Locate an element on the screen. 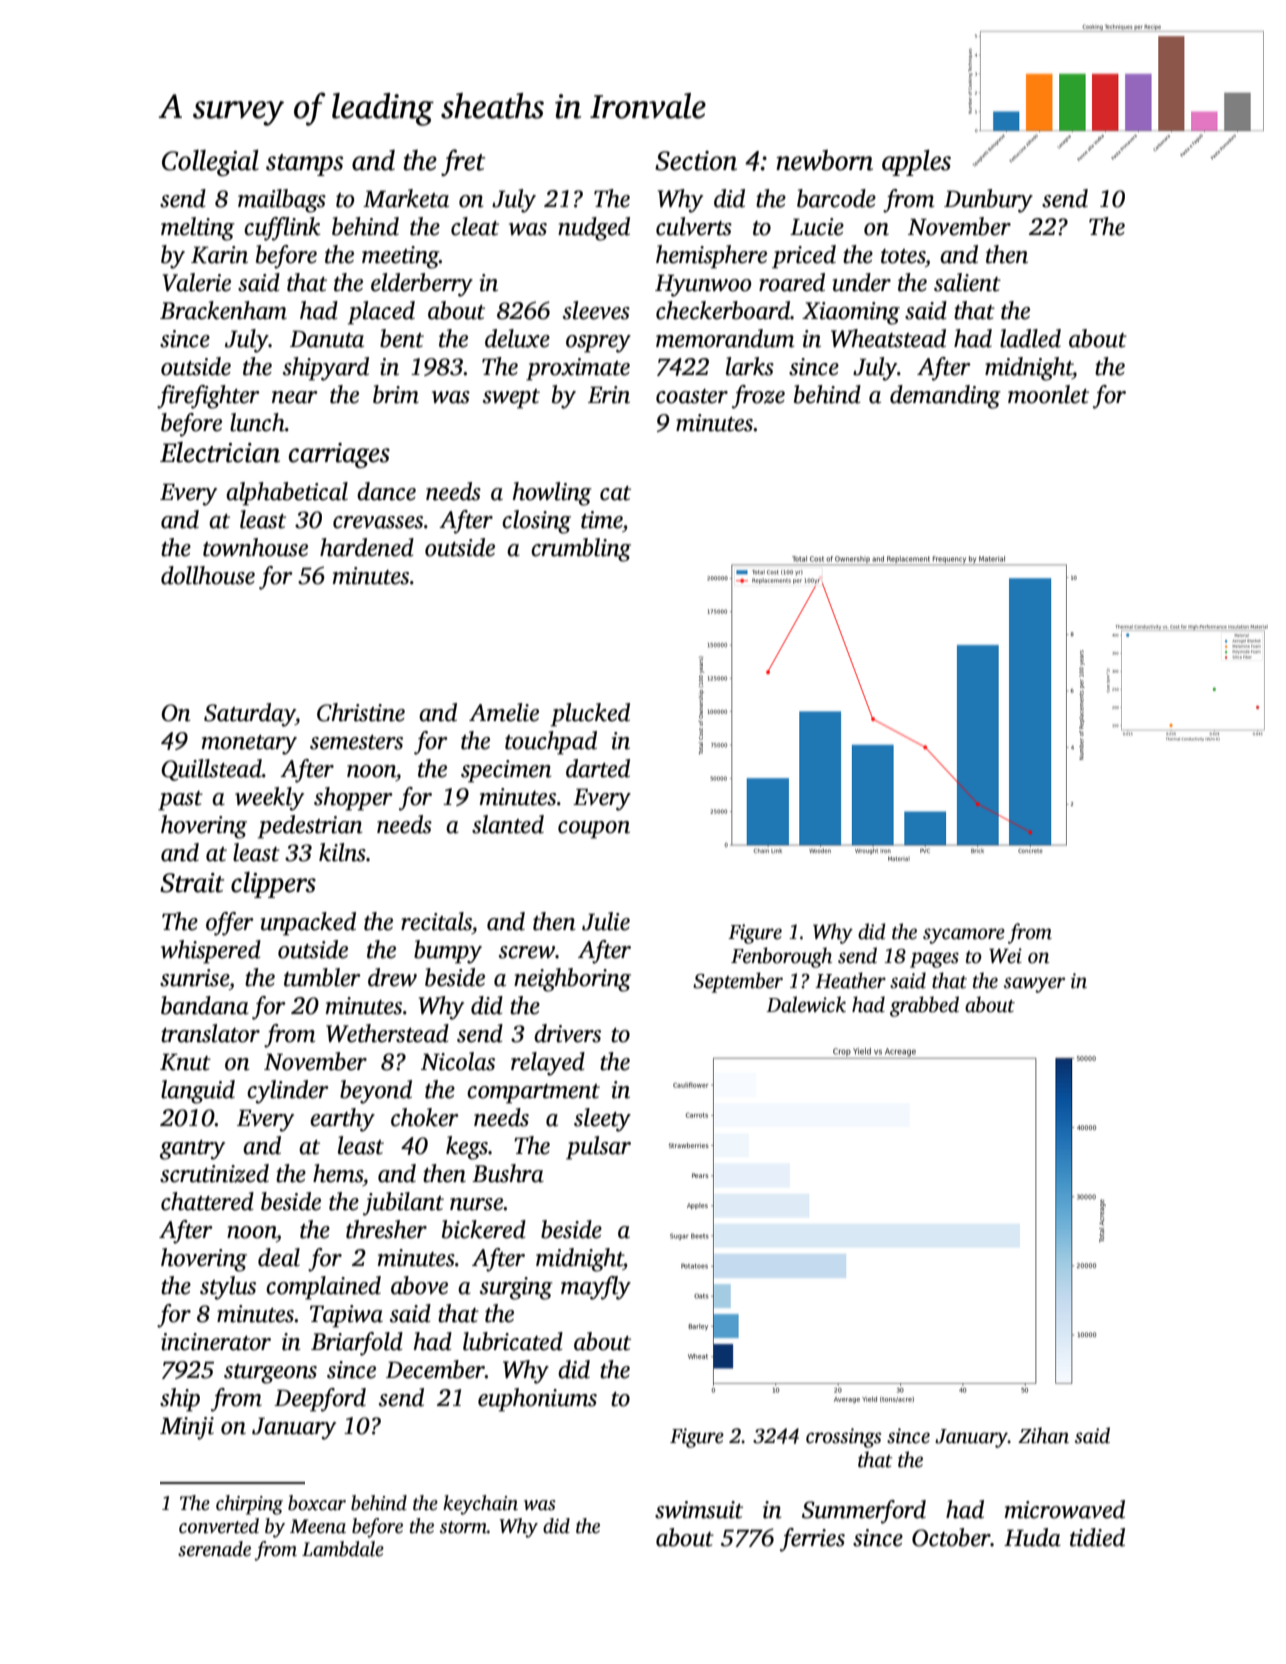 The width and height of the screenshot is (1286, 1664). sleeves is located at coordinates (596, 310).
